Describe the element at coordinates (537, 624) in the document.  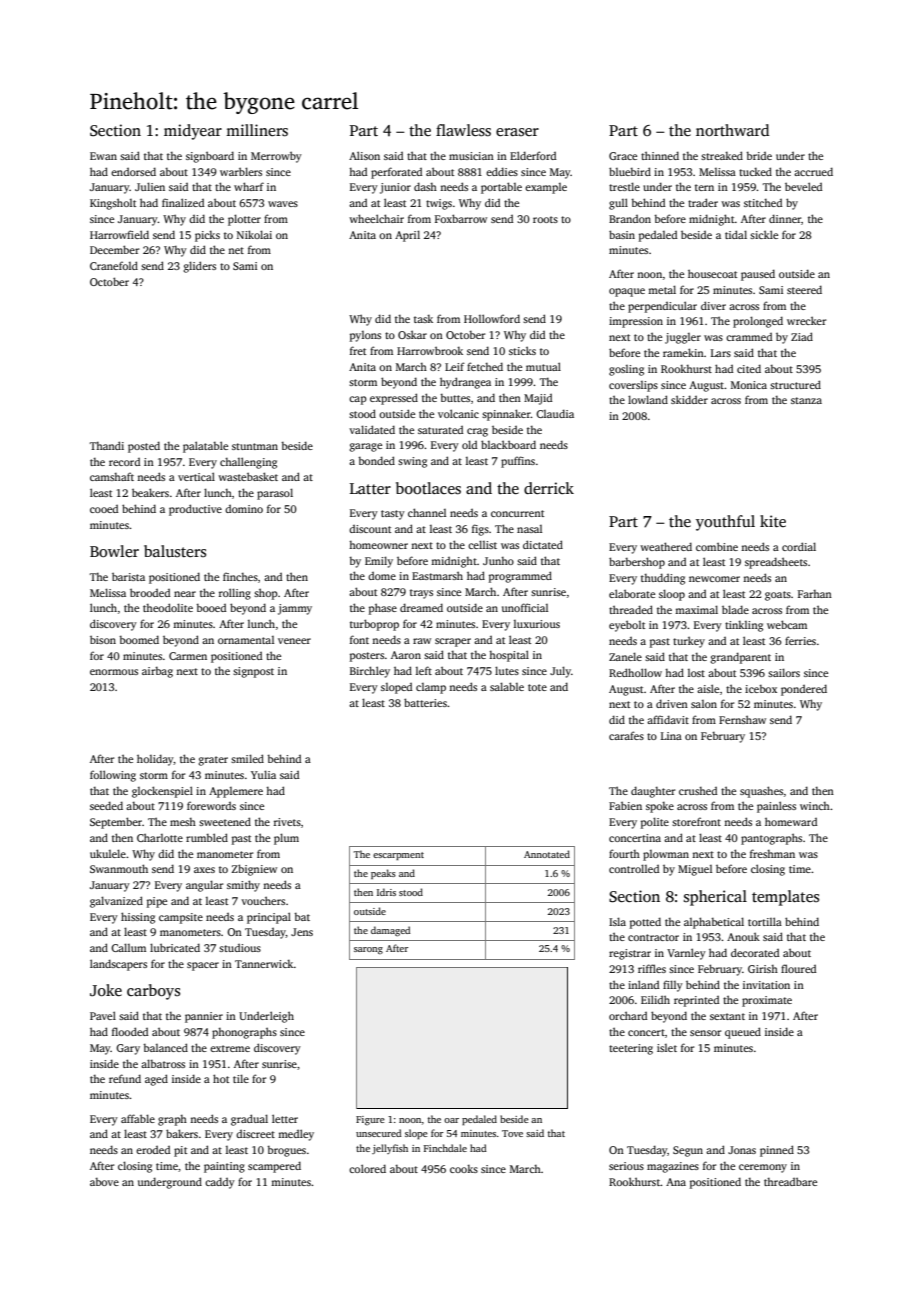
I see `luxurious` at that location.
